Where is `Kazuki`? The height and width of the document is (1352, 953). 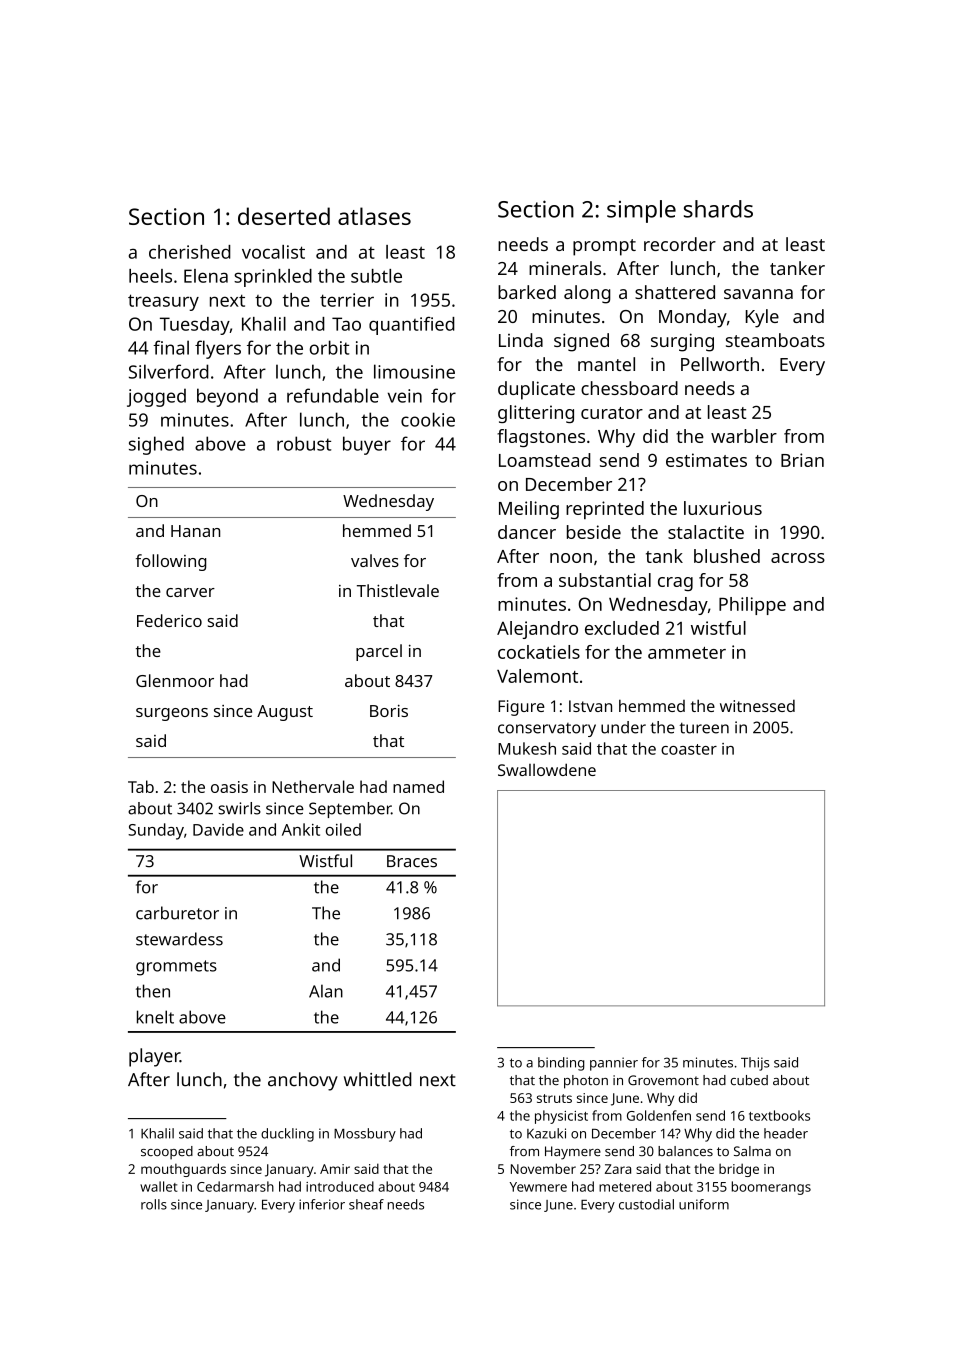
Kazuki is located at coordinates (546, 1133).
